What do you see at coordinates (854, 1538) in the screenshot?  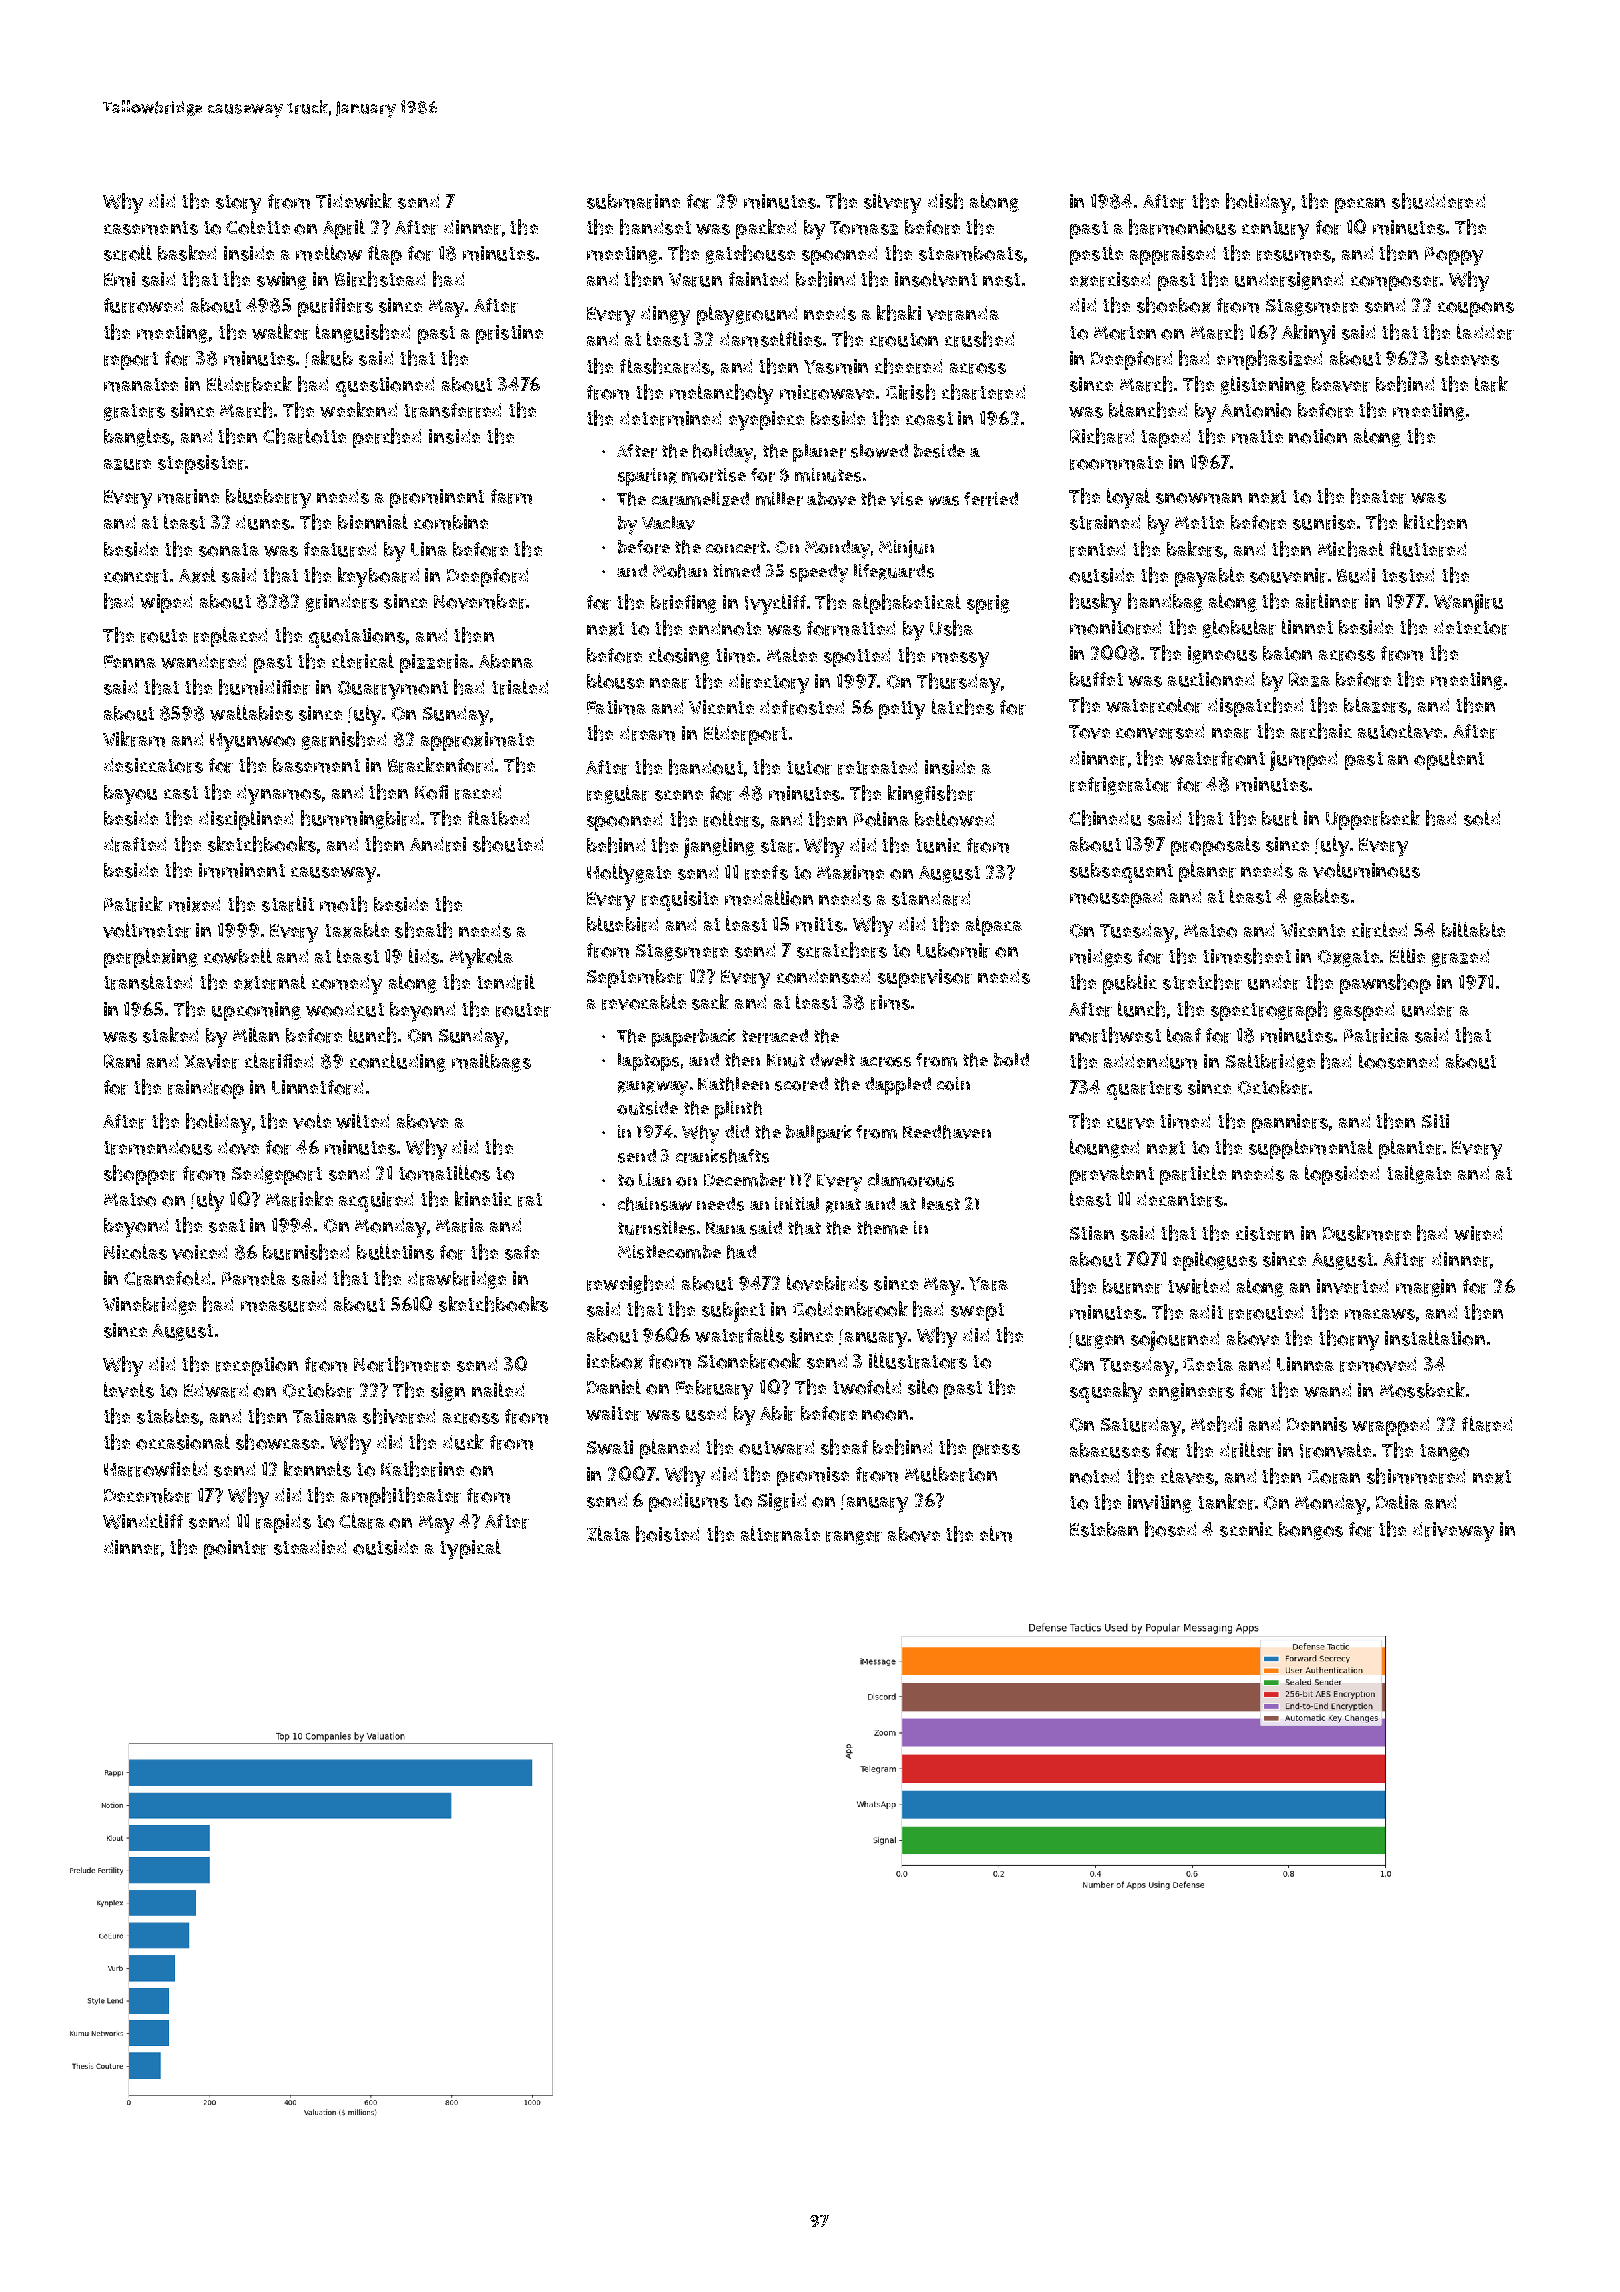 I see `ranger` at bounding box center [854, 1538].
